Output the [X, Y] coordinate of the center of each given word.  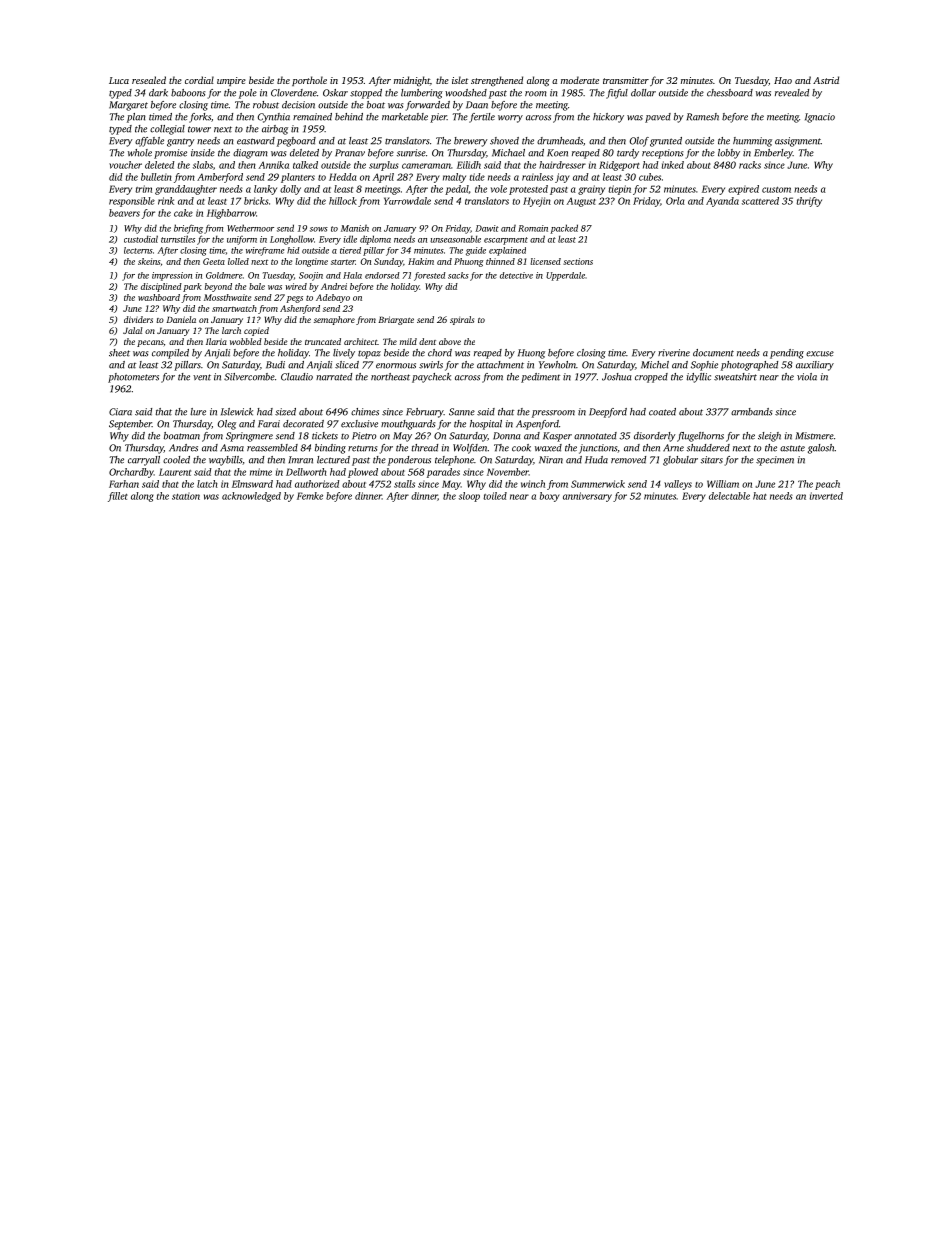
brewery [471, 142]
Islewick [237, 412]
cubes [650, 177]
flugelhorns [700, 437]
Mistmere [815, 436]
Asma [232, 448]
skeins [149, 261]
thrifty [809, 202]
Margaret [128, 106]
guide [476, 251]
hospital [486, 425]
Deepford [608, 413]
